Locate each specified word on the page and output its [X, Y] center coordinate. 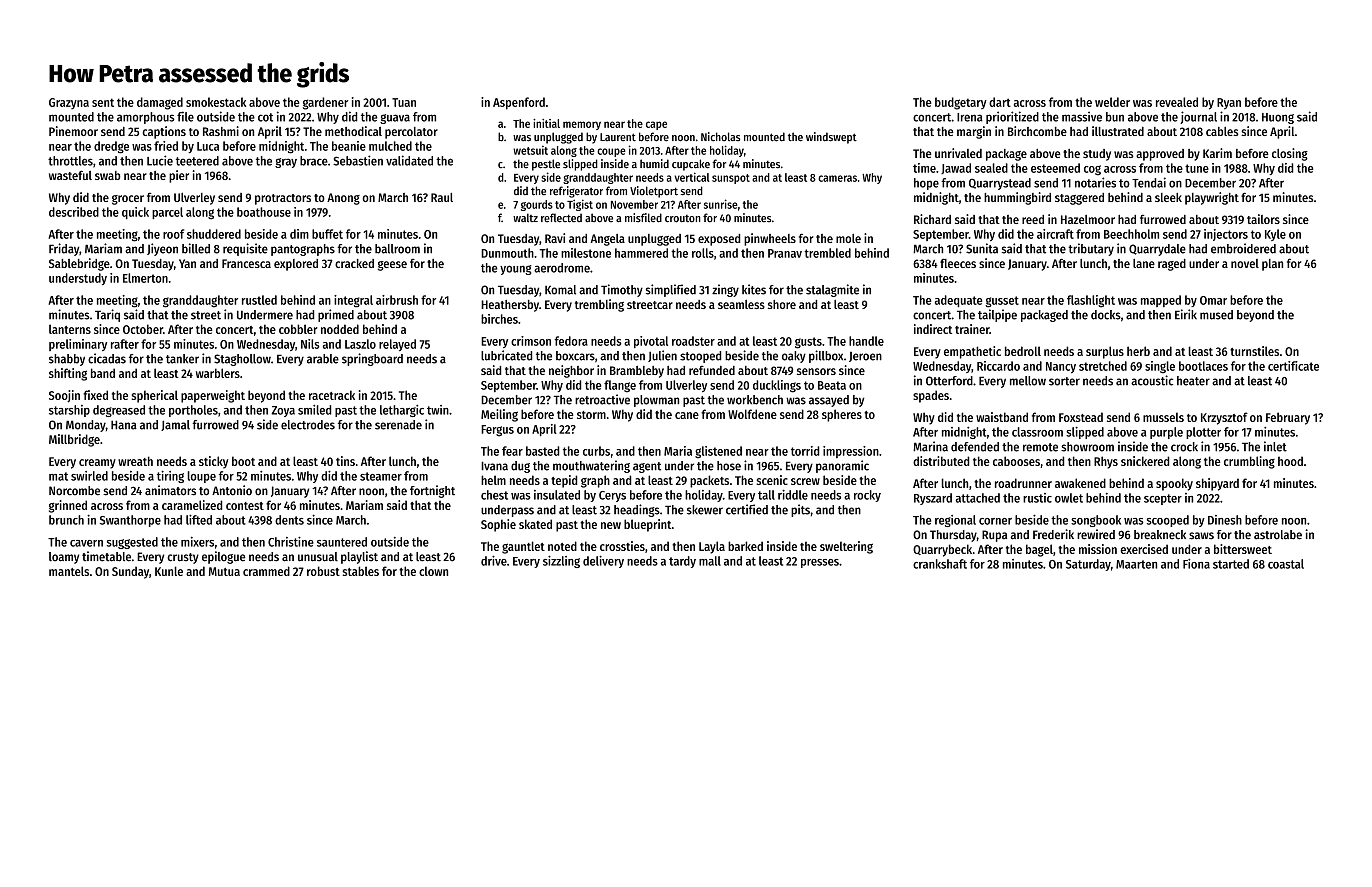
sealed [991, 168]
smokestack [216, 102]
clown [433, 571]
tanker [182, 359]
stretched [1103, 366]
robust [323, 571]
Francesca [246, 263]
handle [866, 341]
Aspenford [519, 103]
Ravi [555, 238]
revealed [1177, 102]
